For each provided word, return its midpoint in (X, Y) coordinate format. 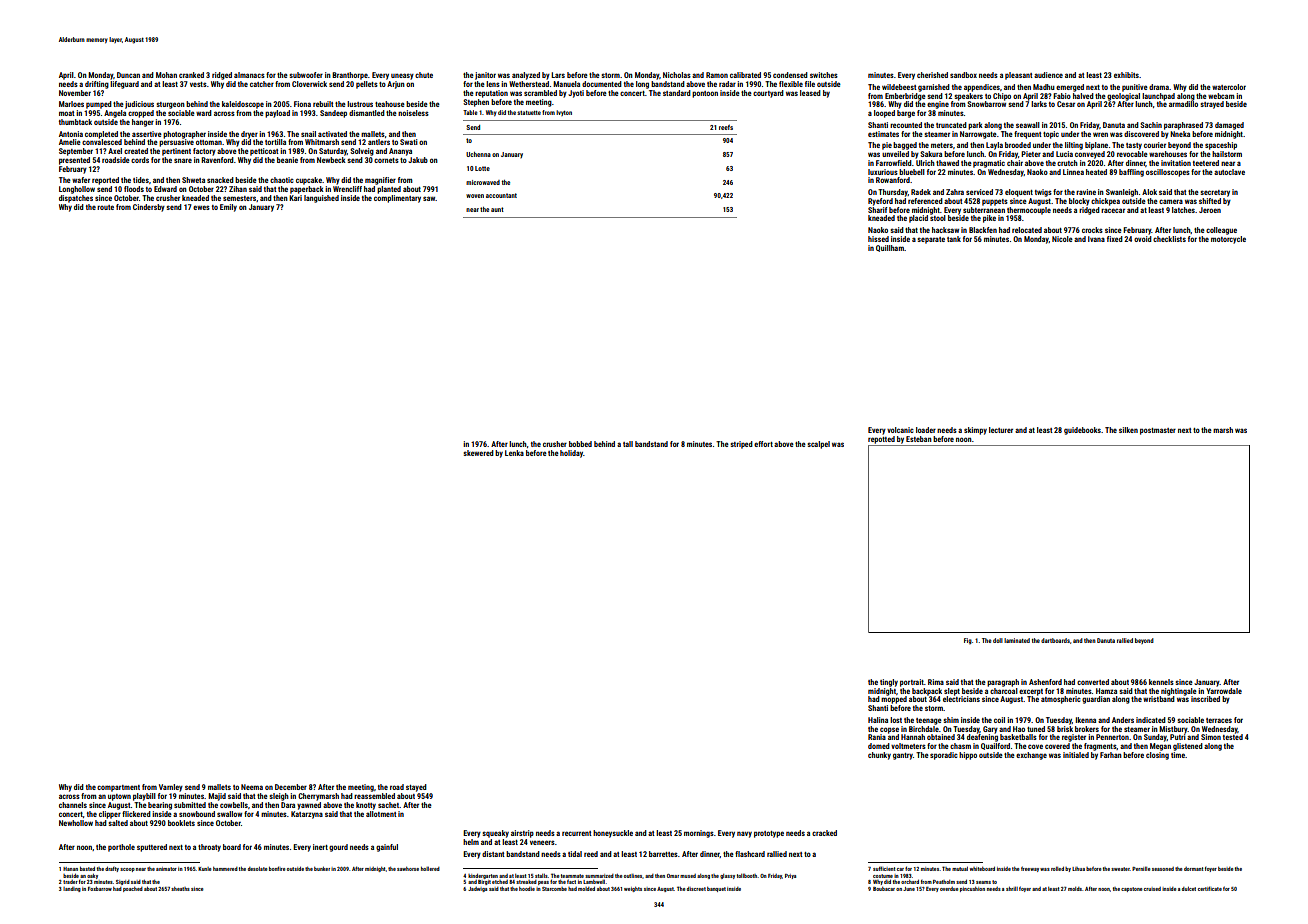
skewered (478, 453)
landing (72, 889)
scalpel (818, 445)
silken (1128, 430)
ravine (1086, 192)
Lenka (514, 453)
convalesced (102, 142)
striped (741, 445)
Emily (228, 208)
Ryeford (880, 202)
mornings (699, 834)
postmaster (1158, 431)
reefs (726, 127)
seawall (1028, 125)
